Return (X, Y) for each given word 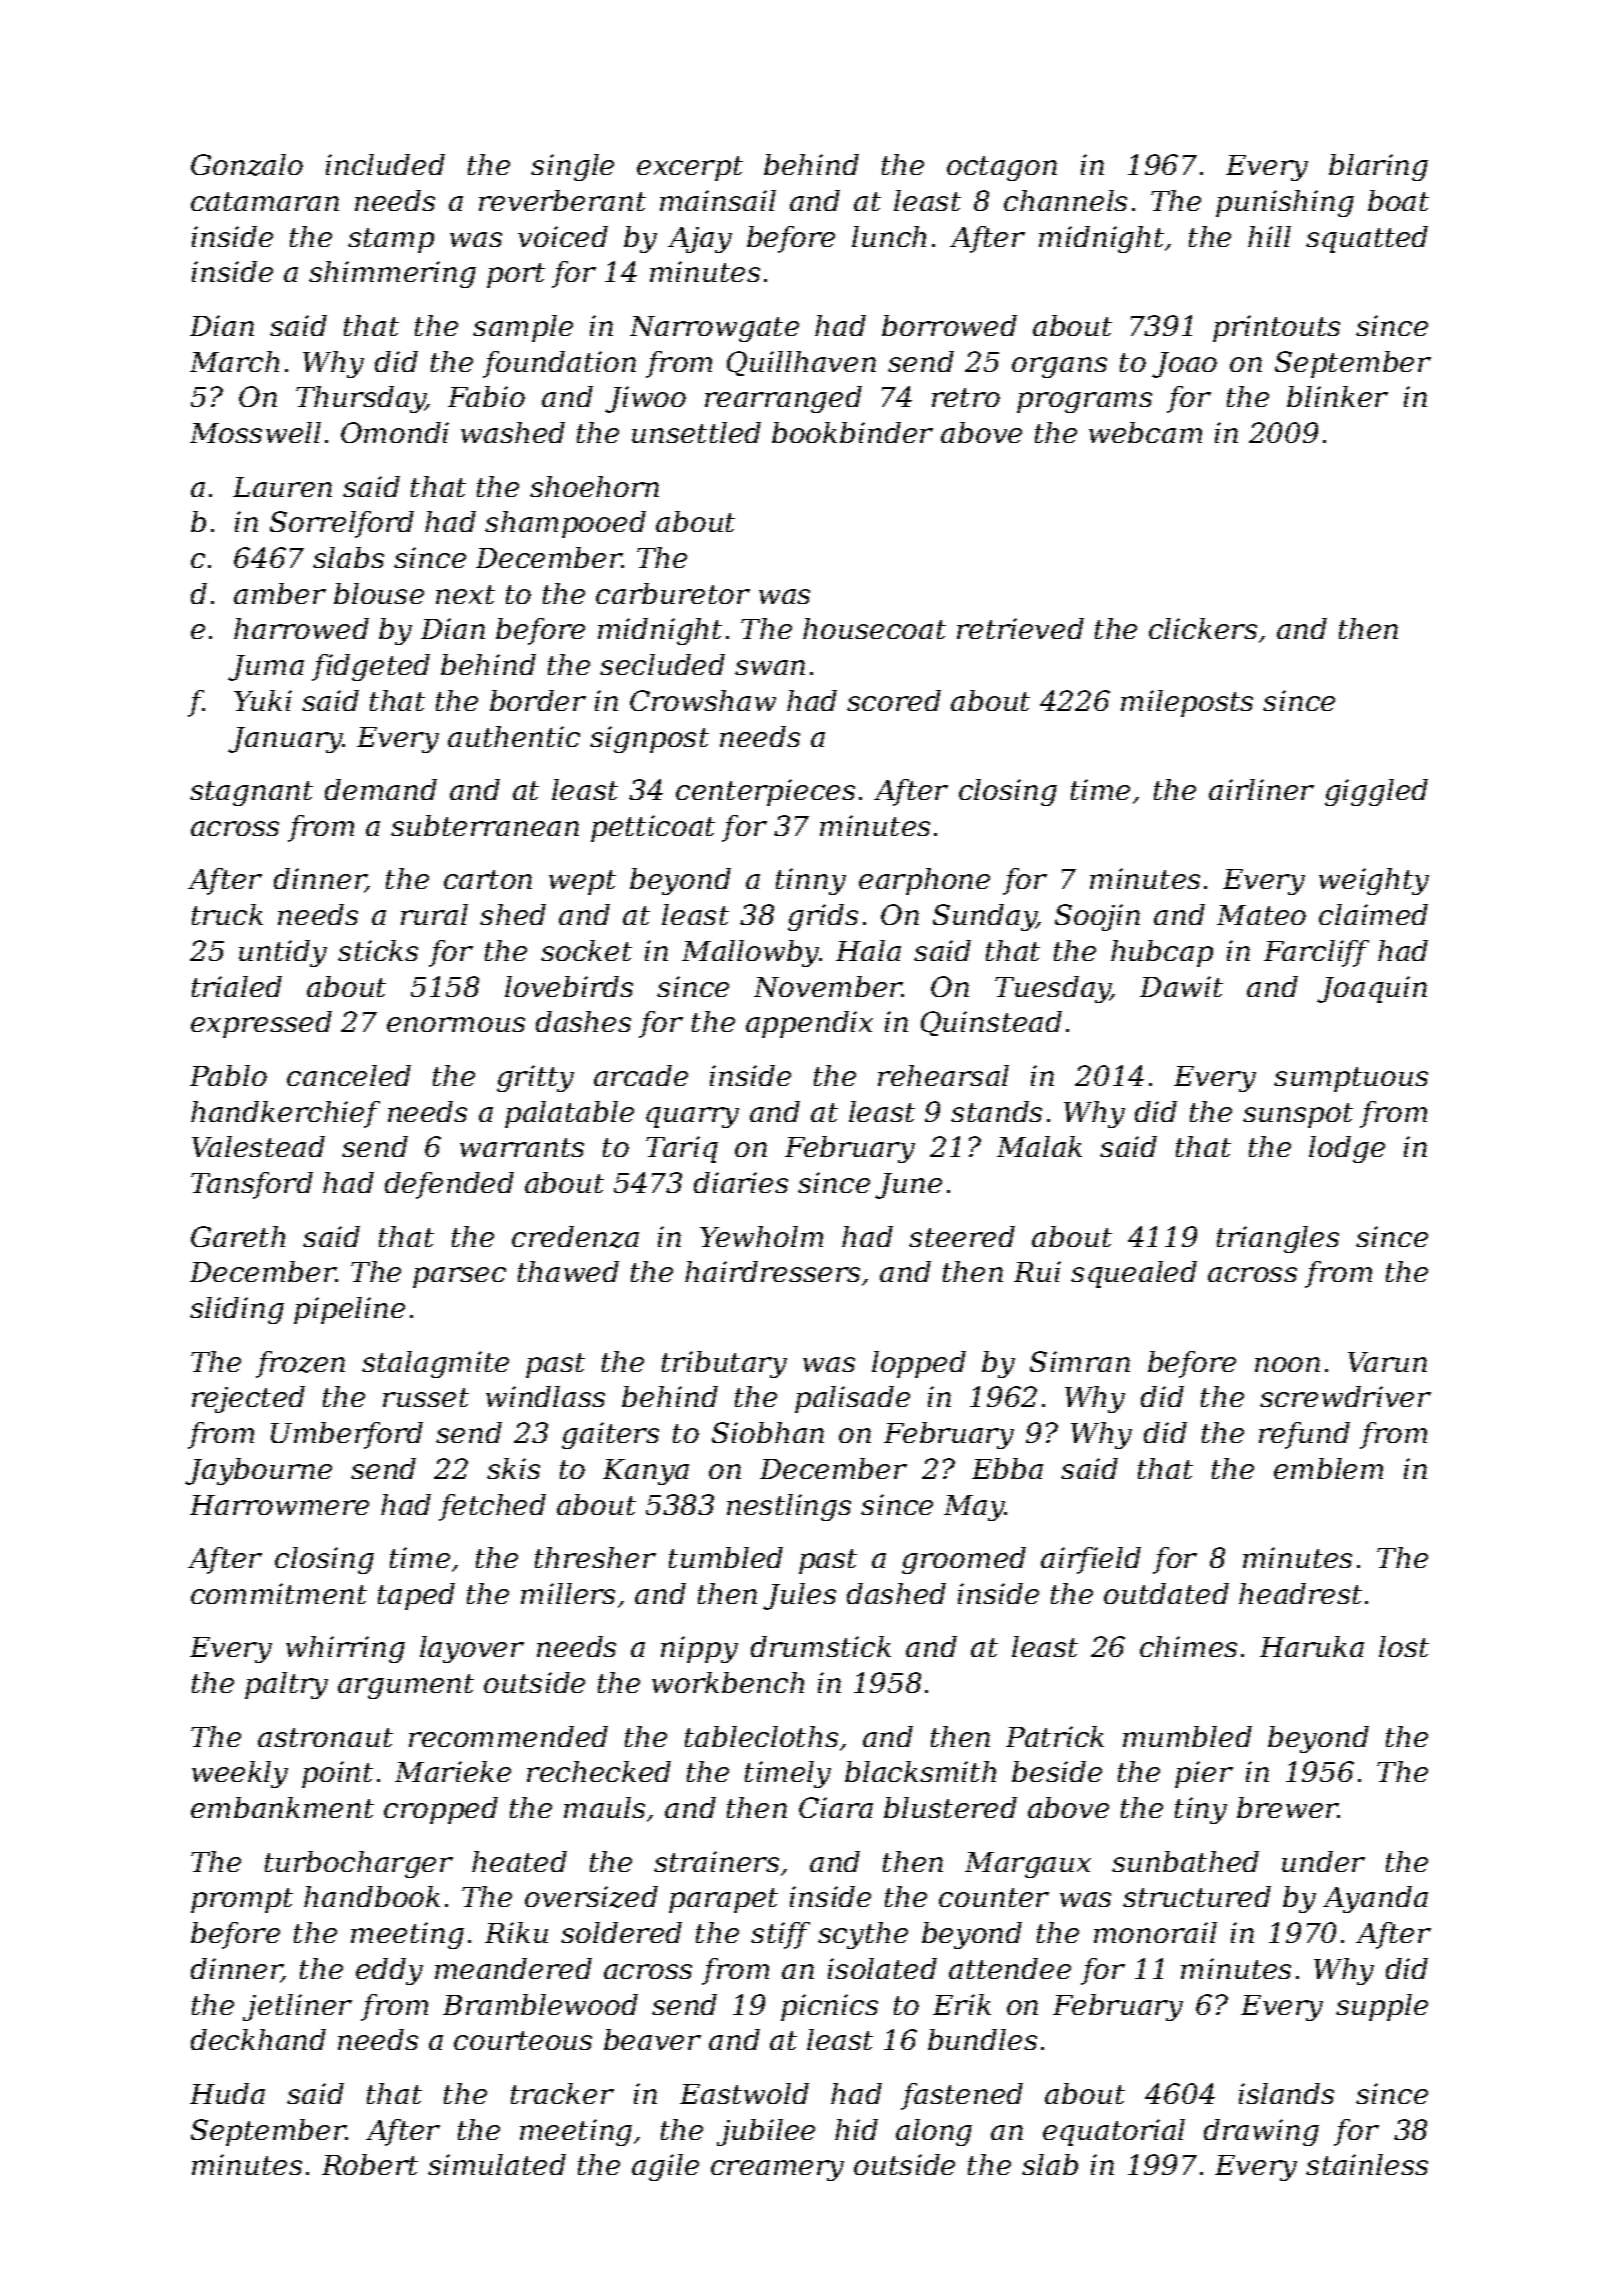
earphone (924, 881)
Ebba (1007, 1468)
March (234, 361)
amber (280, 593)
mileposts (1187, 703)
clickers (1203, 628)
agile (665, 2167)
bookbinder (852, 432)
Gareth (238, 1236)
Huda (227, 2093)
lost (1404, 1646)
